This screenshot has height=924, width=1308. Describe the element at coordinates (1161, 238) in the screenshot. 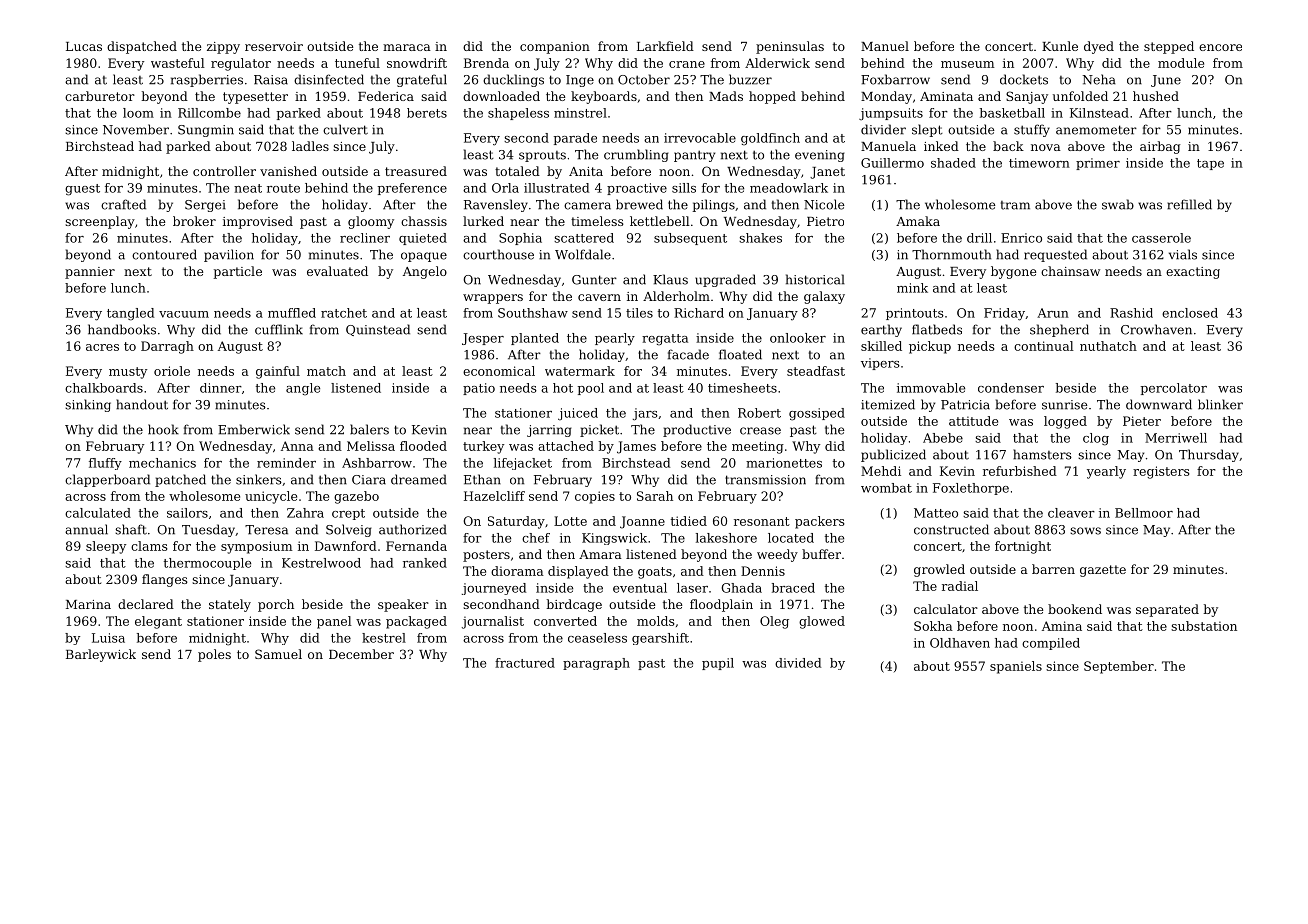

I see `casserole` at that location.
